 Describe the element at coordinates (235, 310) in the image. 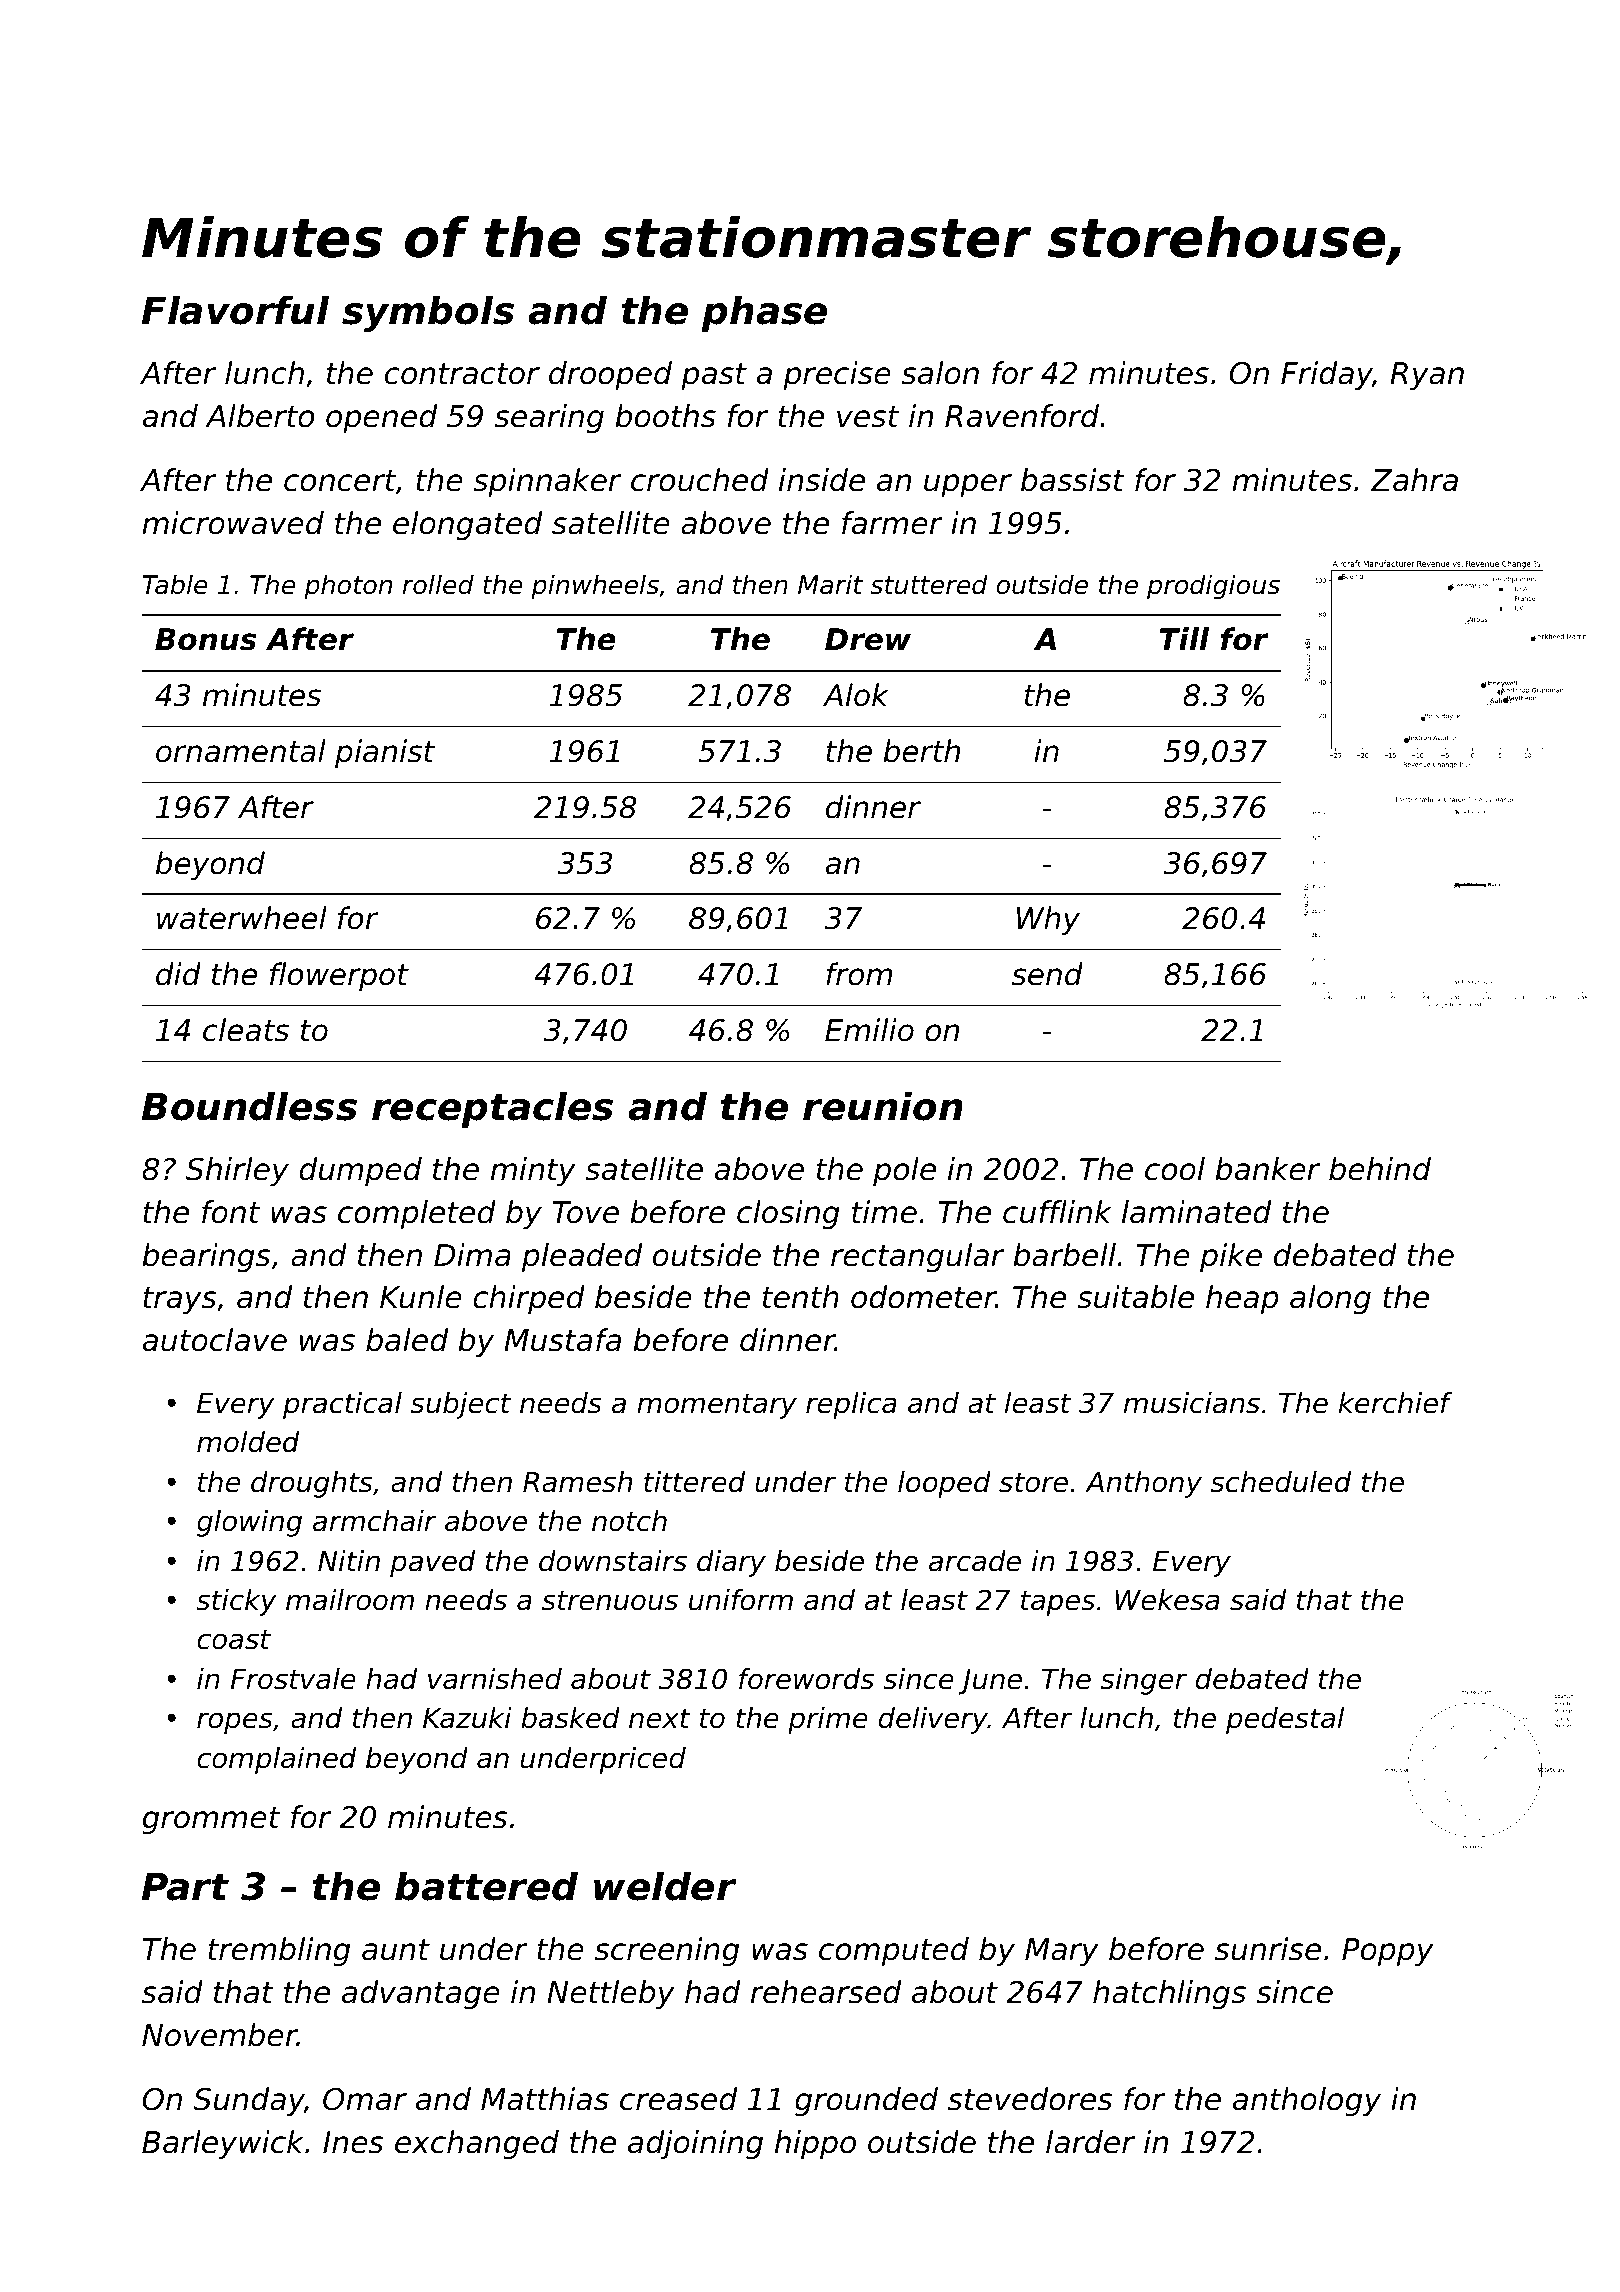

I see `Flavorful` at that location.
